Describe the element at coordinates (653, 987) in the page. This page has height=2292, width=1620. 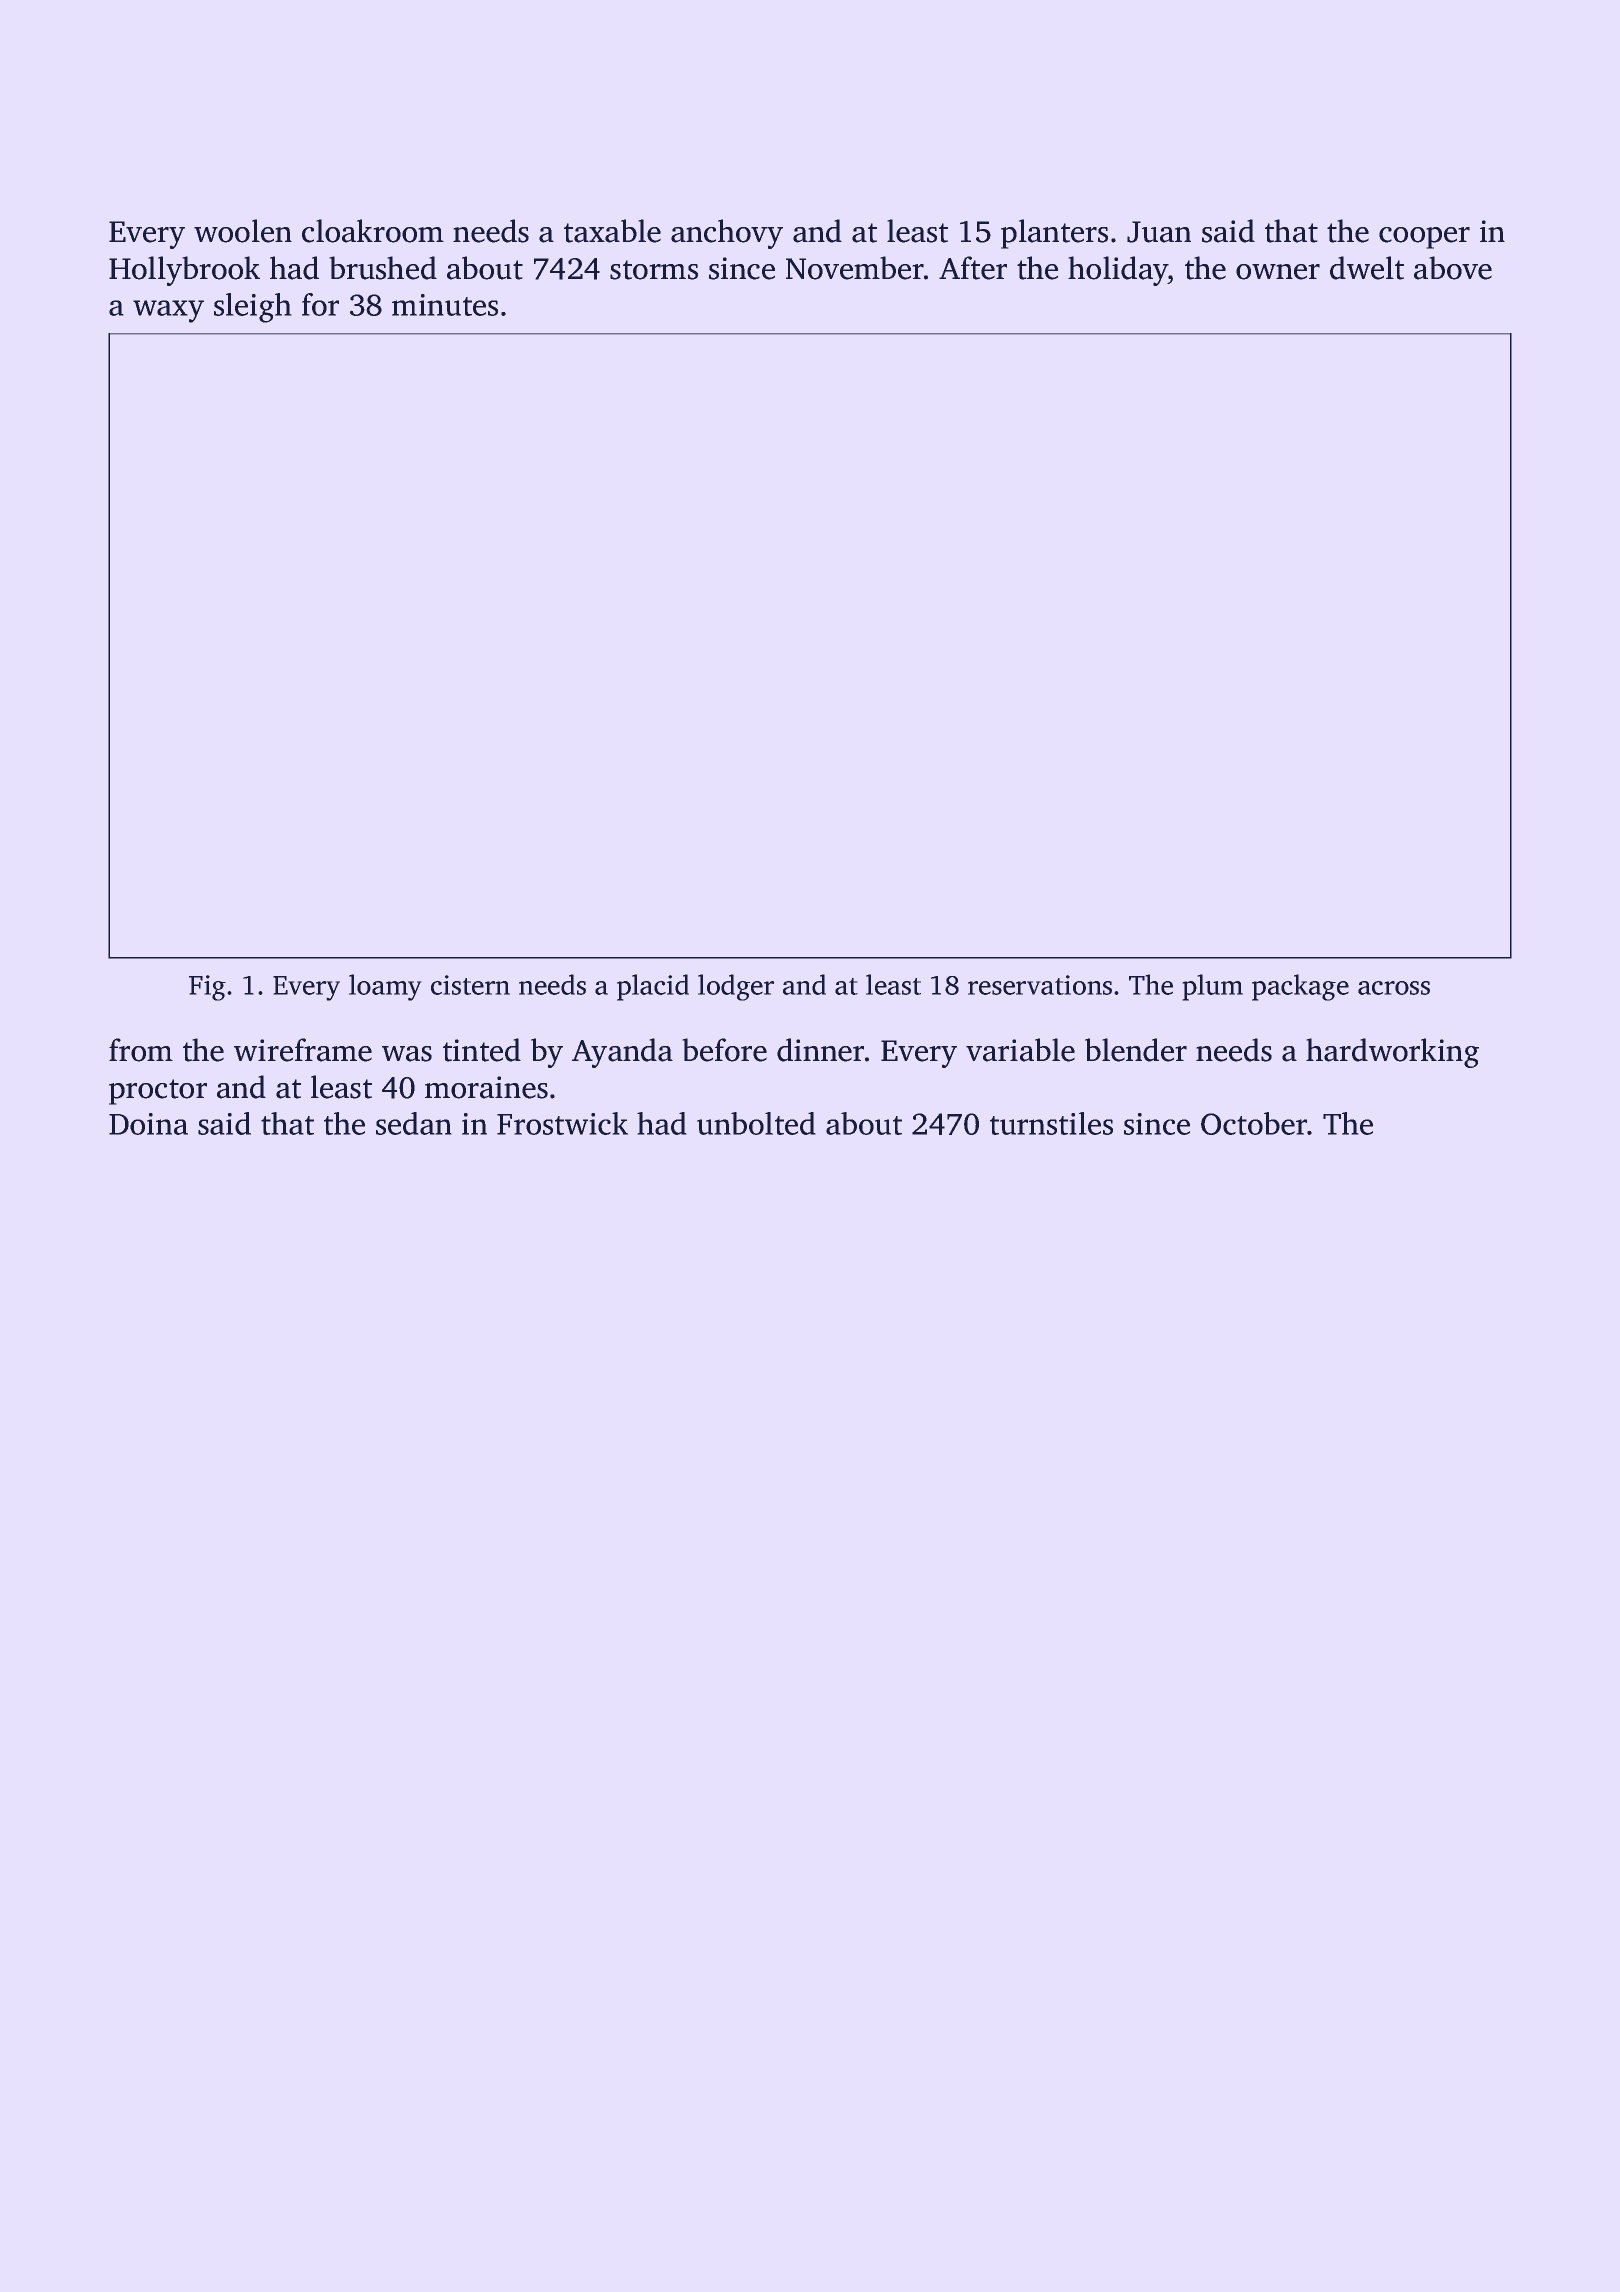
I see `placid` at that location.
